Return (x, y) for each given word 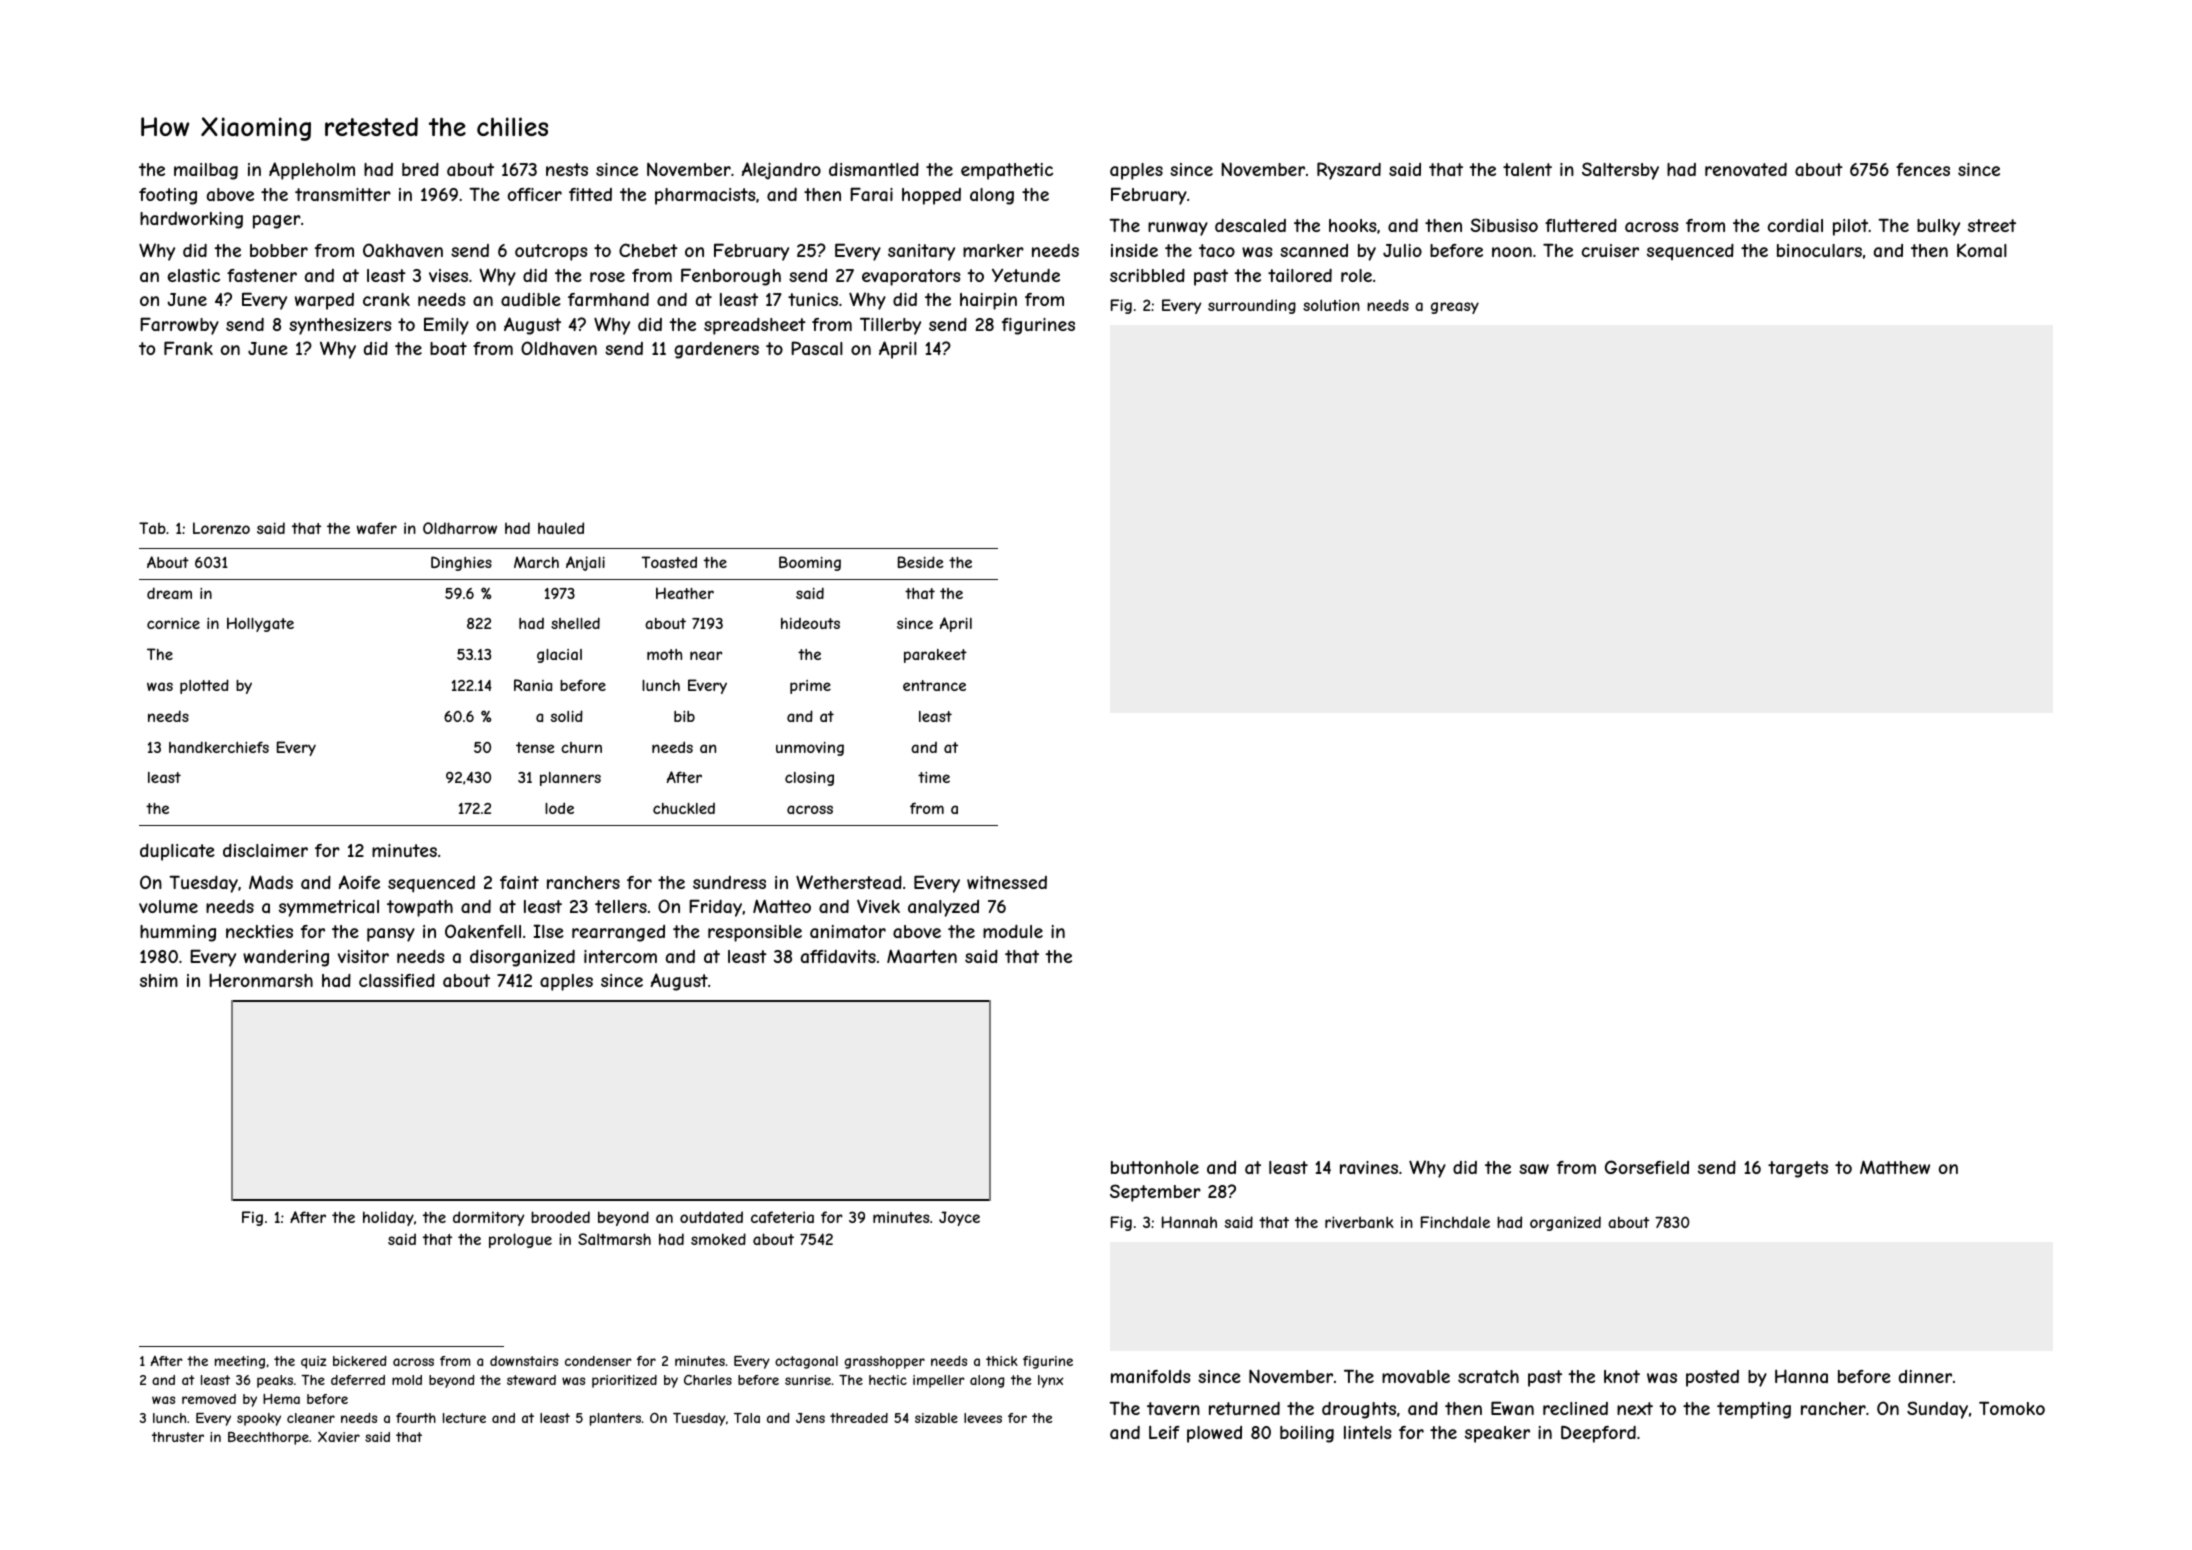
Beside (921, 562)
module (1013, 931)
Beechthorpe (268, 1438)
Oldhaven (559, 348)
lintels (1368, 1432)
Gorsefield (1647, 1167)
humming (178, 933)
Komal (1982, 250)
